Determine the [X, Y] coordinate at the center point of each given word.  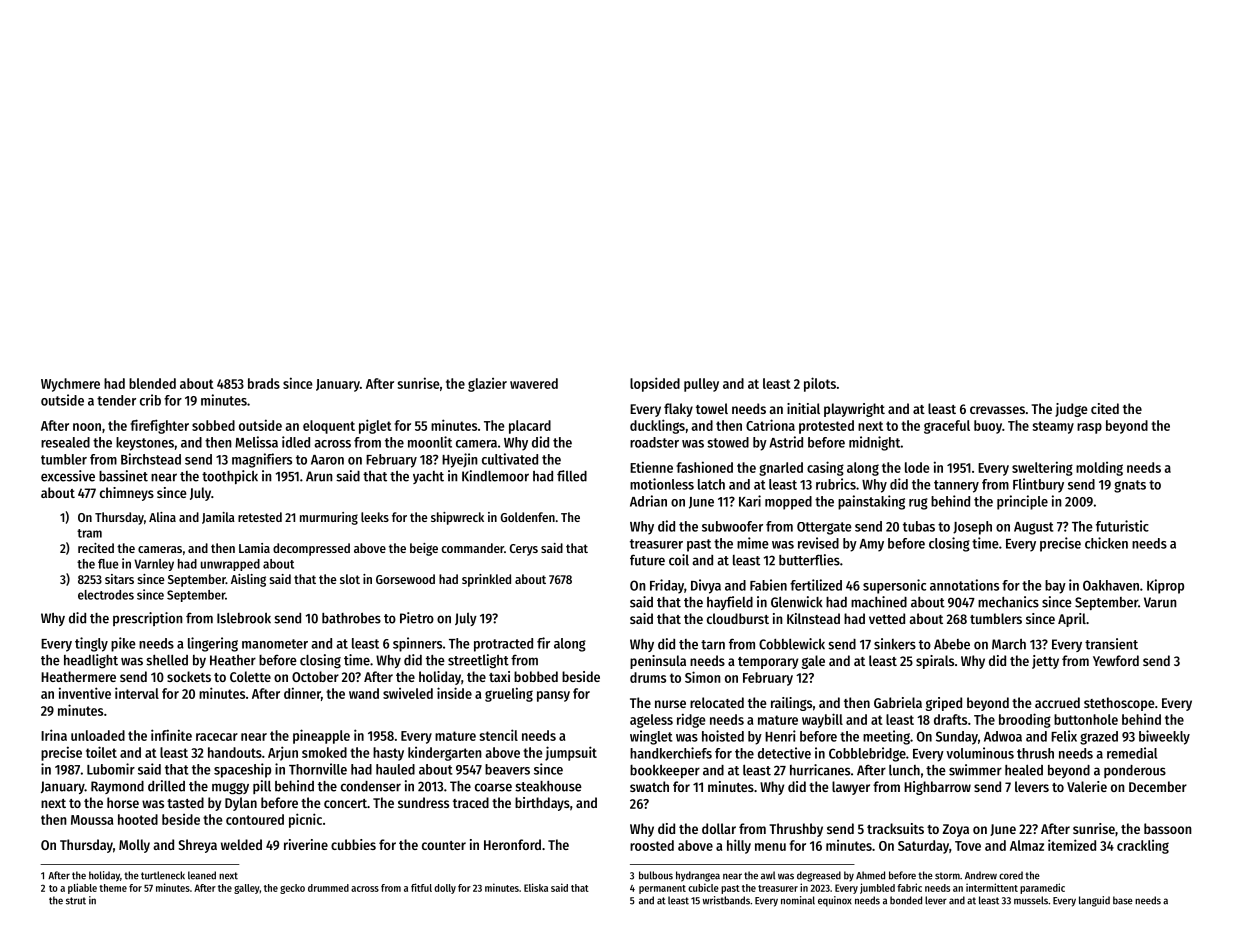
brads [264, 383]
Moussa [92, 820]
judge [1071, 410]
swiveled [408, 693]
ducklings [657, 426]
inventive [85, 693]
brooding [1025, 720]
